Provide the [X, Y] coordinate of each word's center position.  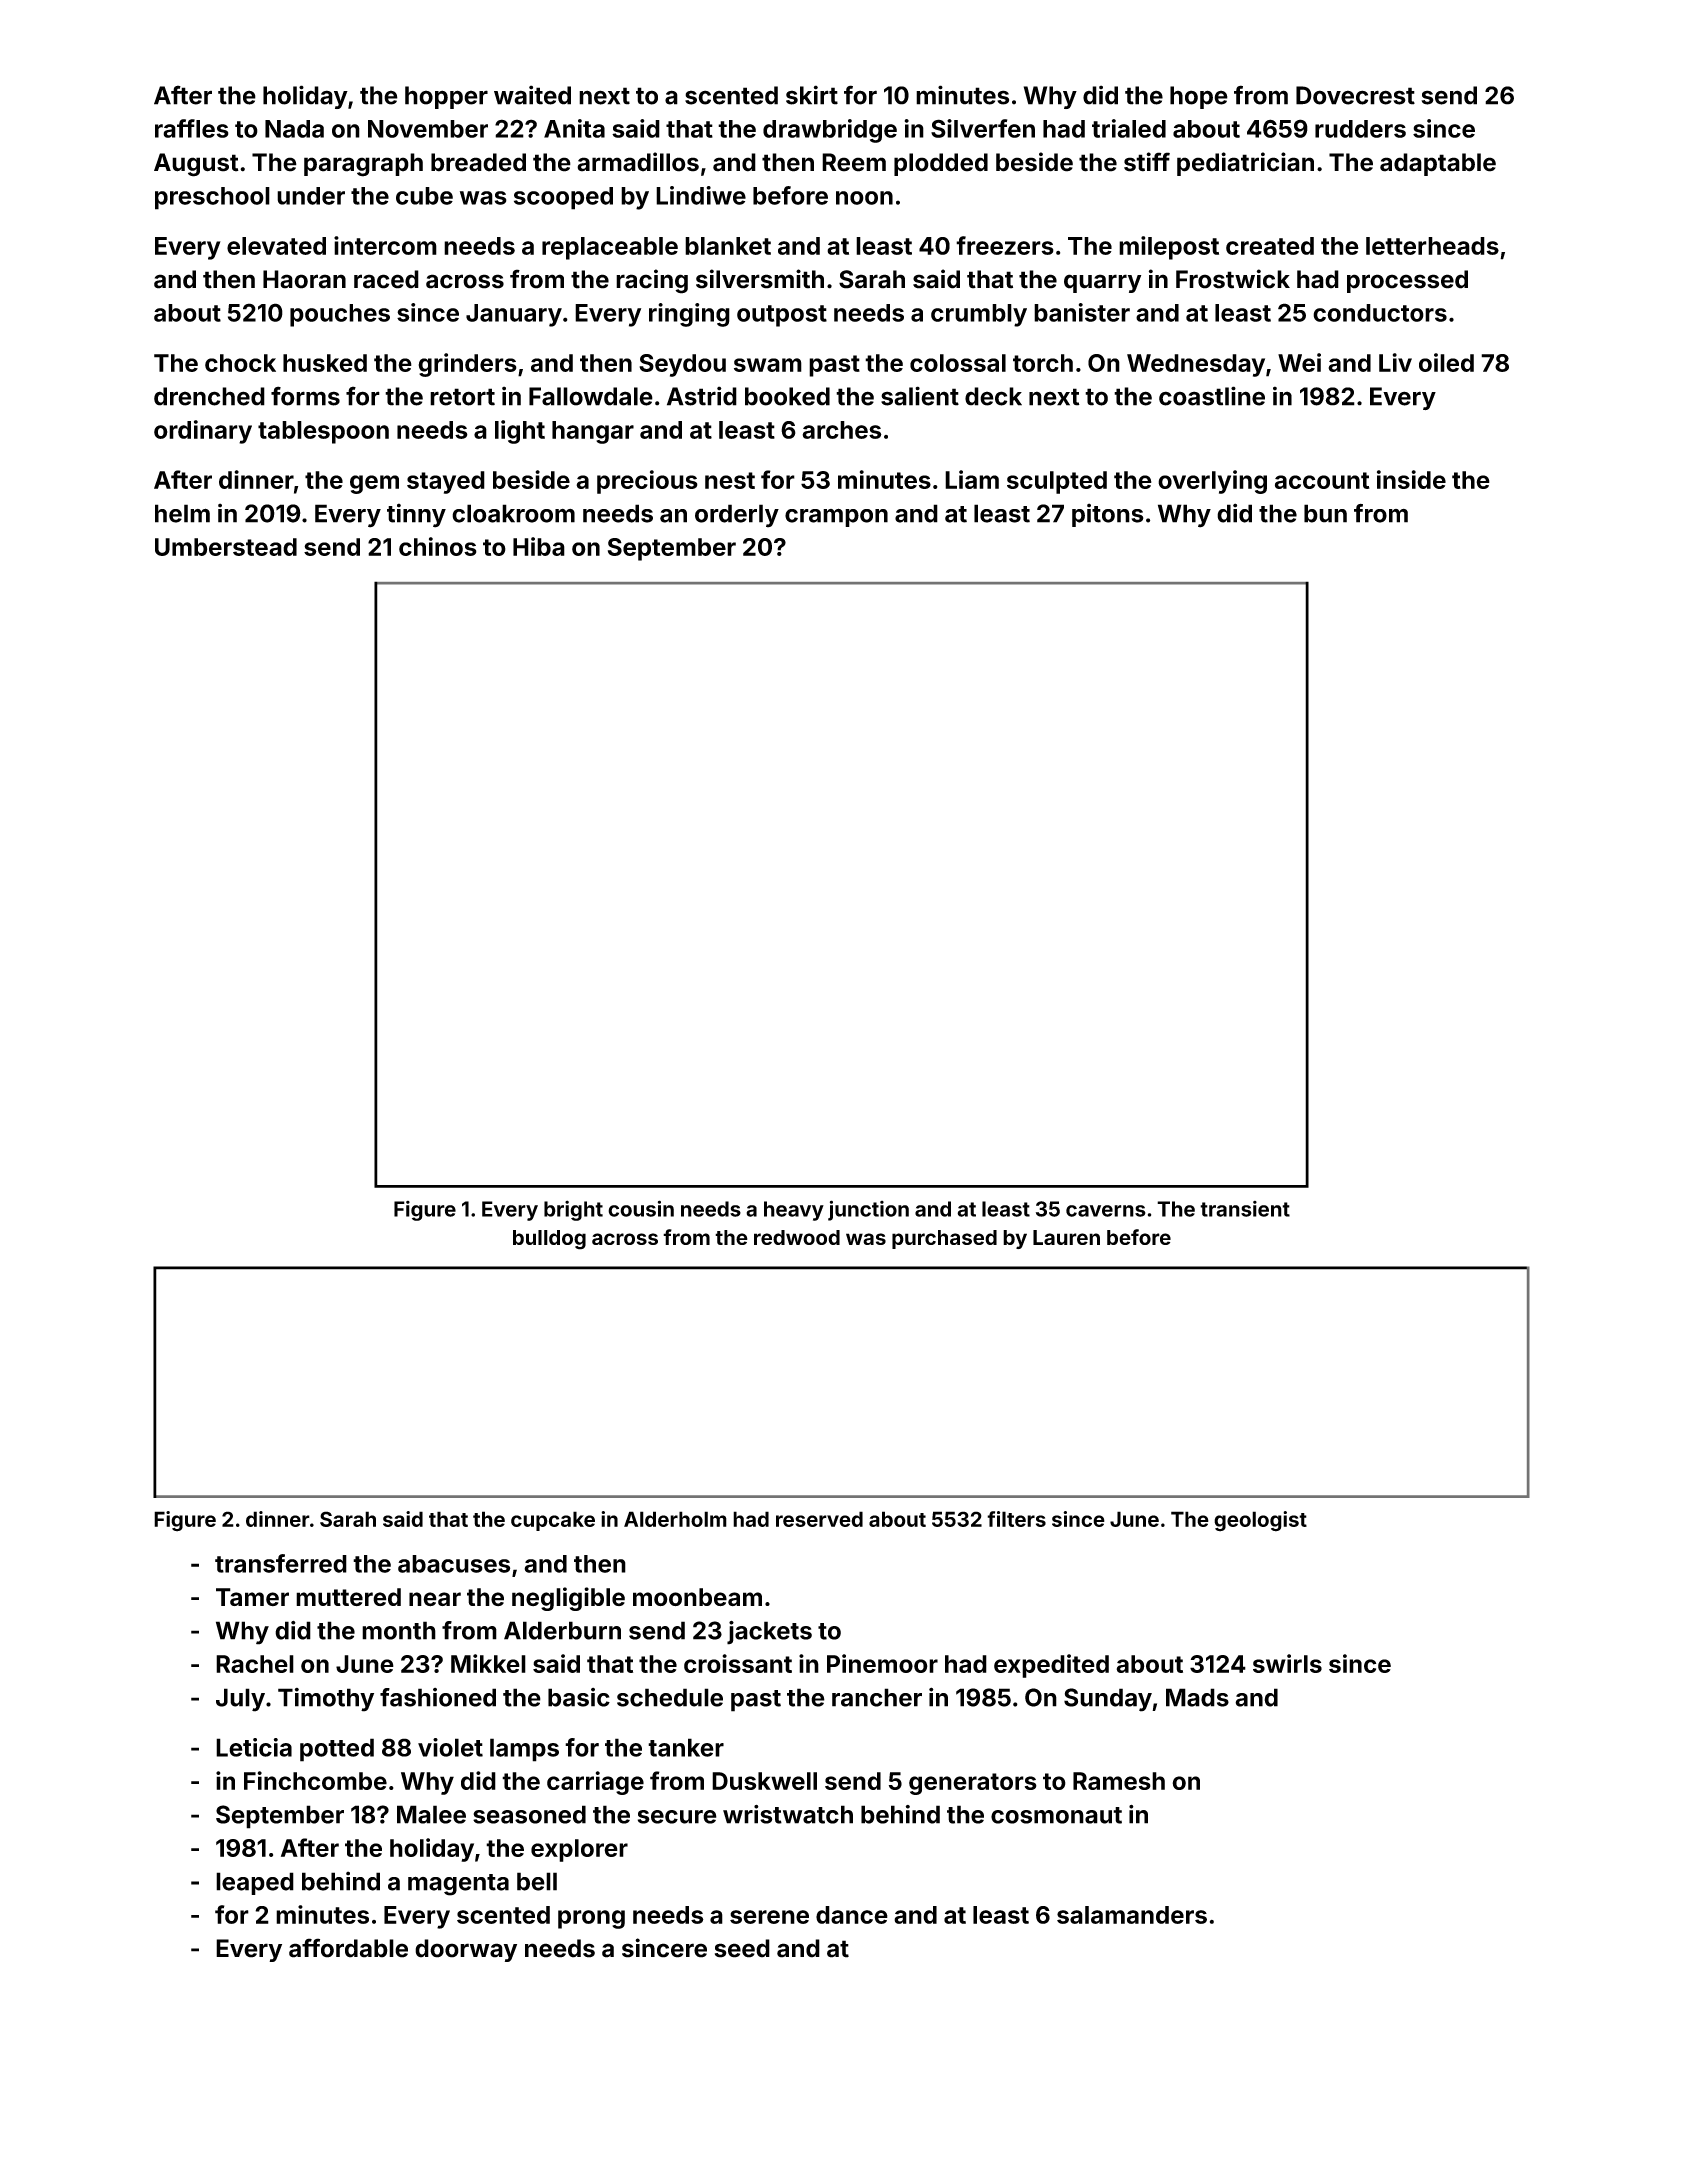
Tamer [252, 1597]
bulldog [549, 1240]
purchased [944, 1239]
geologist [1260, 1521]
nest [730, 480]
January [514, 315]
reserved [819, 1519]
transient [1245, 1209]
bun [1325, 513]
